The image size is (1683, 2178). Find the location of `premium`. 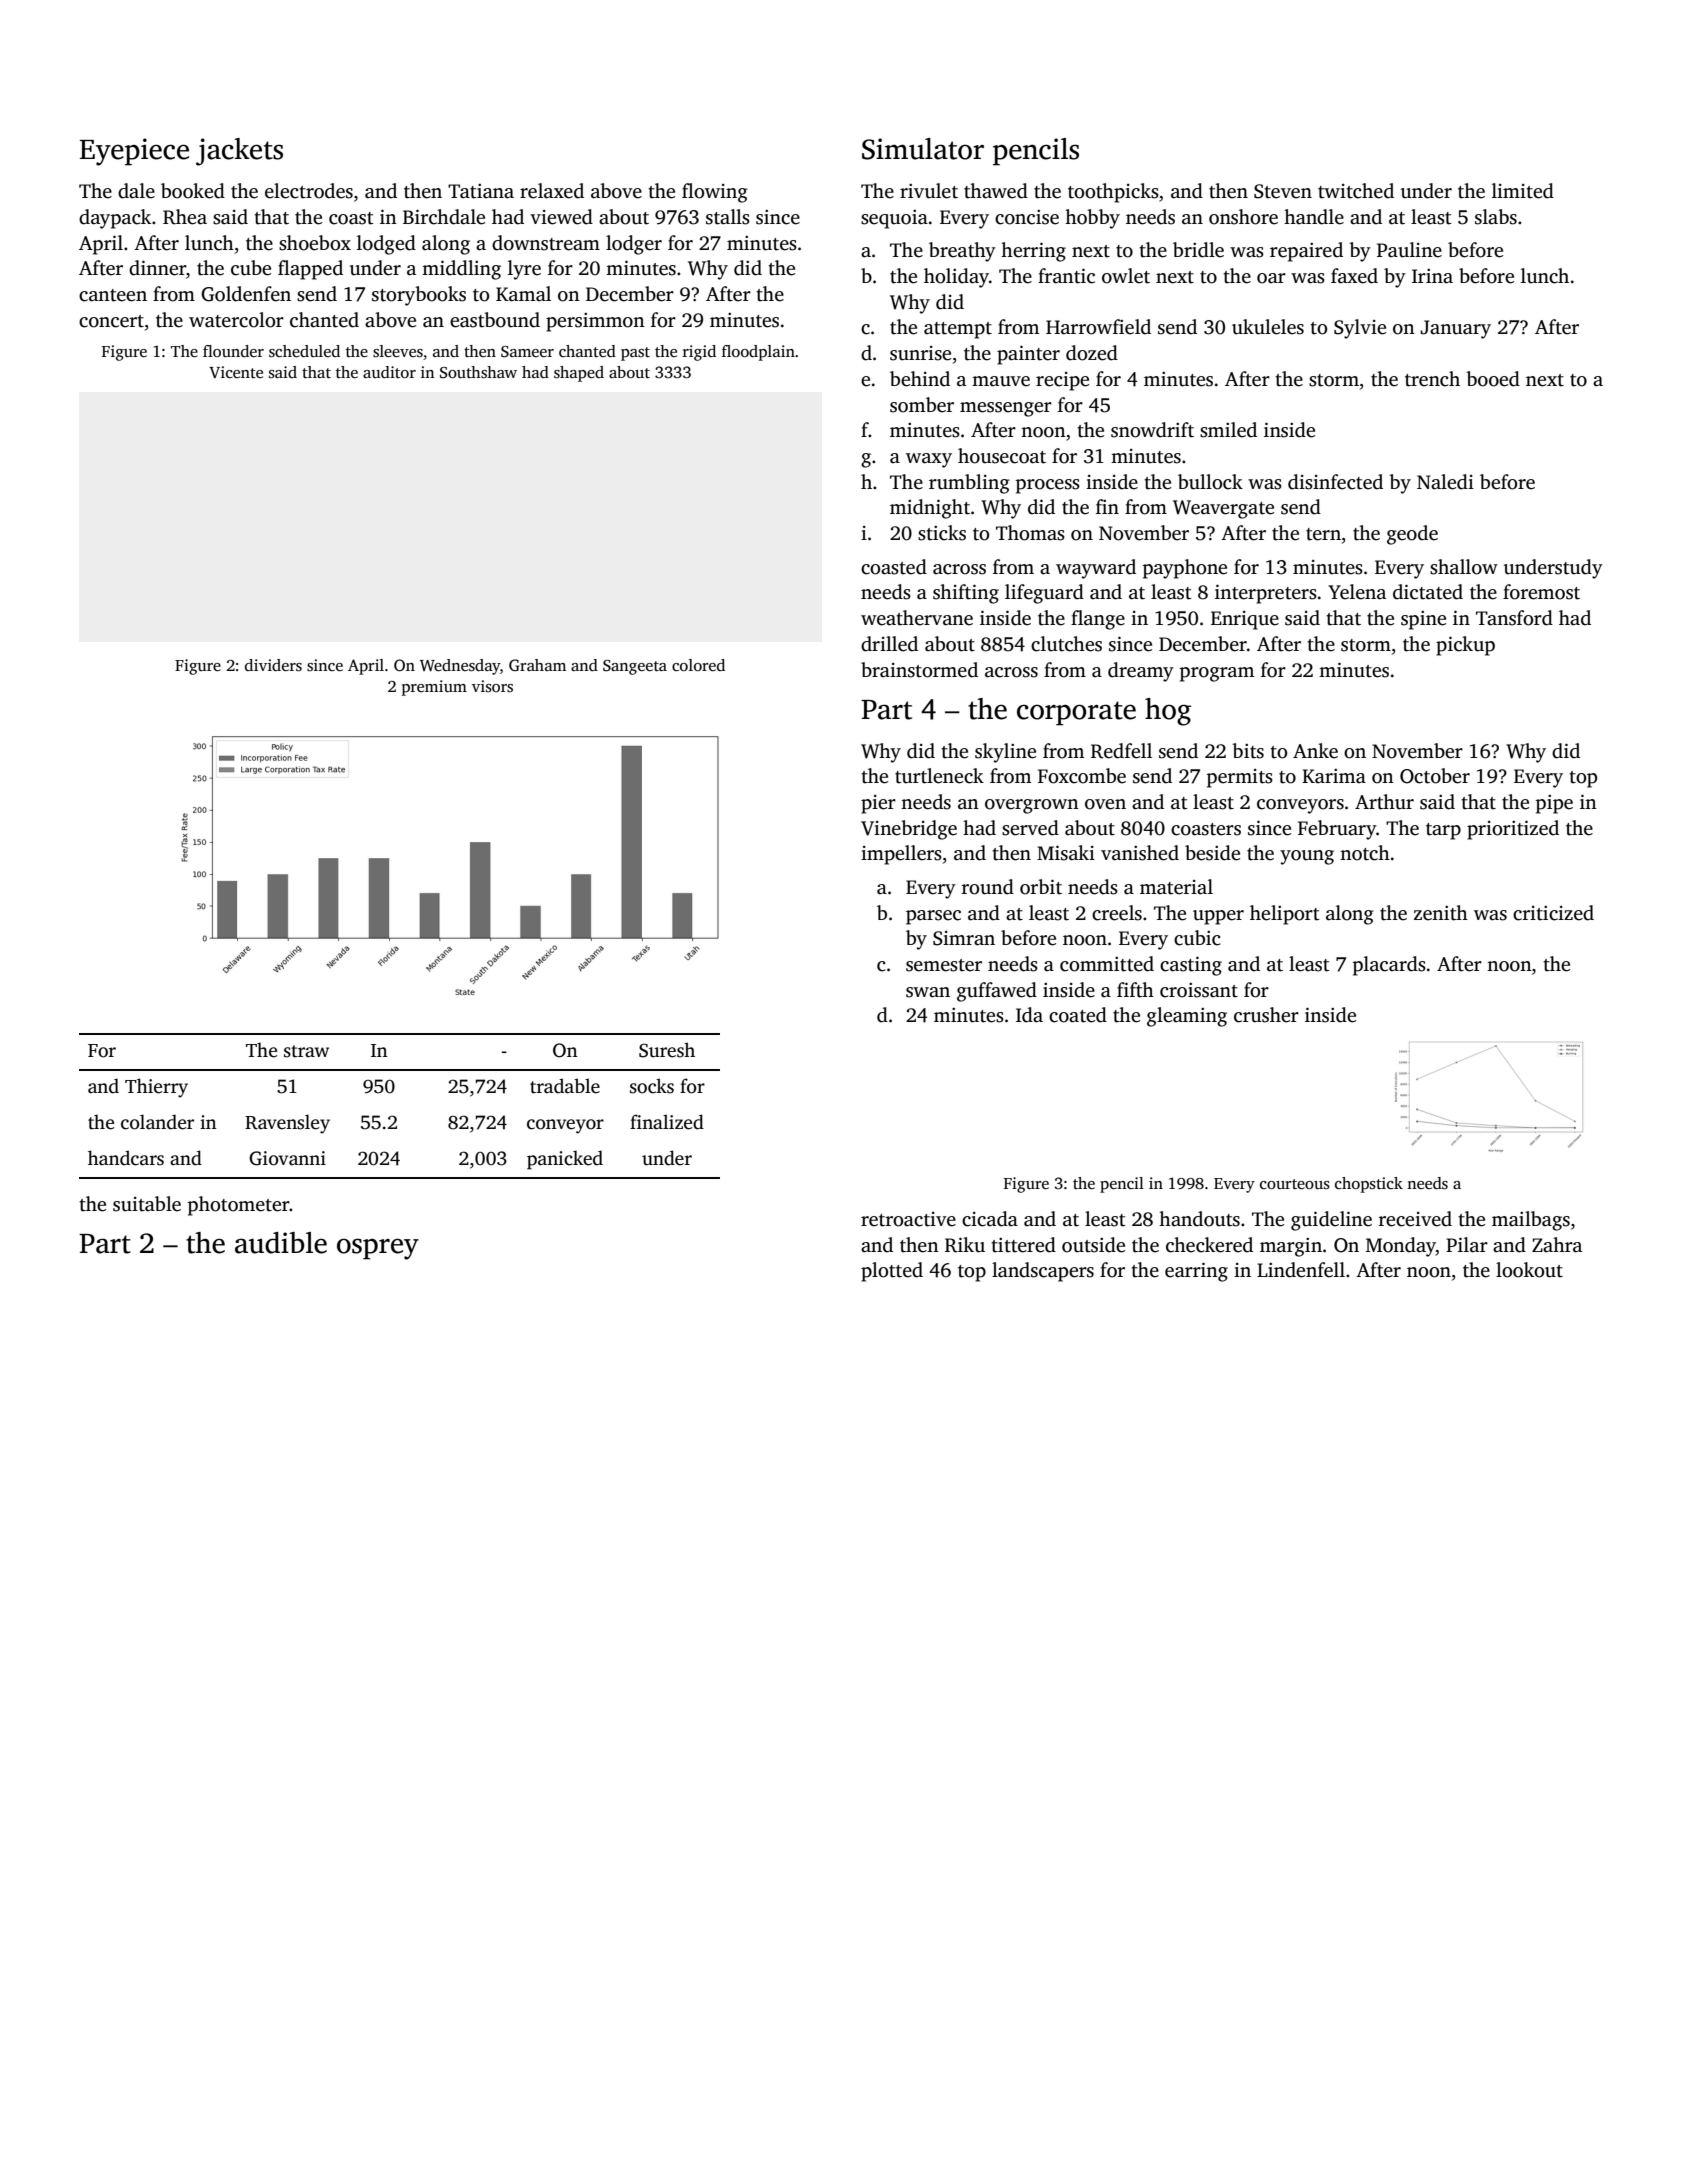

premium is located at coordinates (434, 688).
